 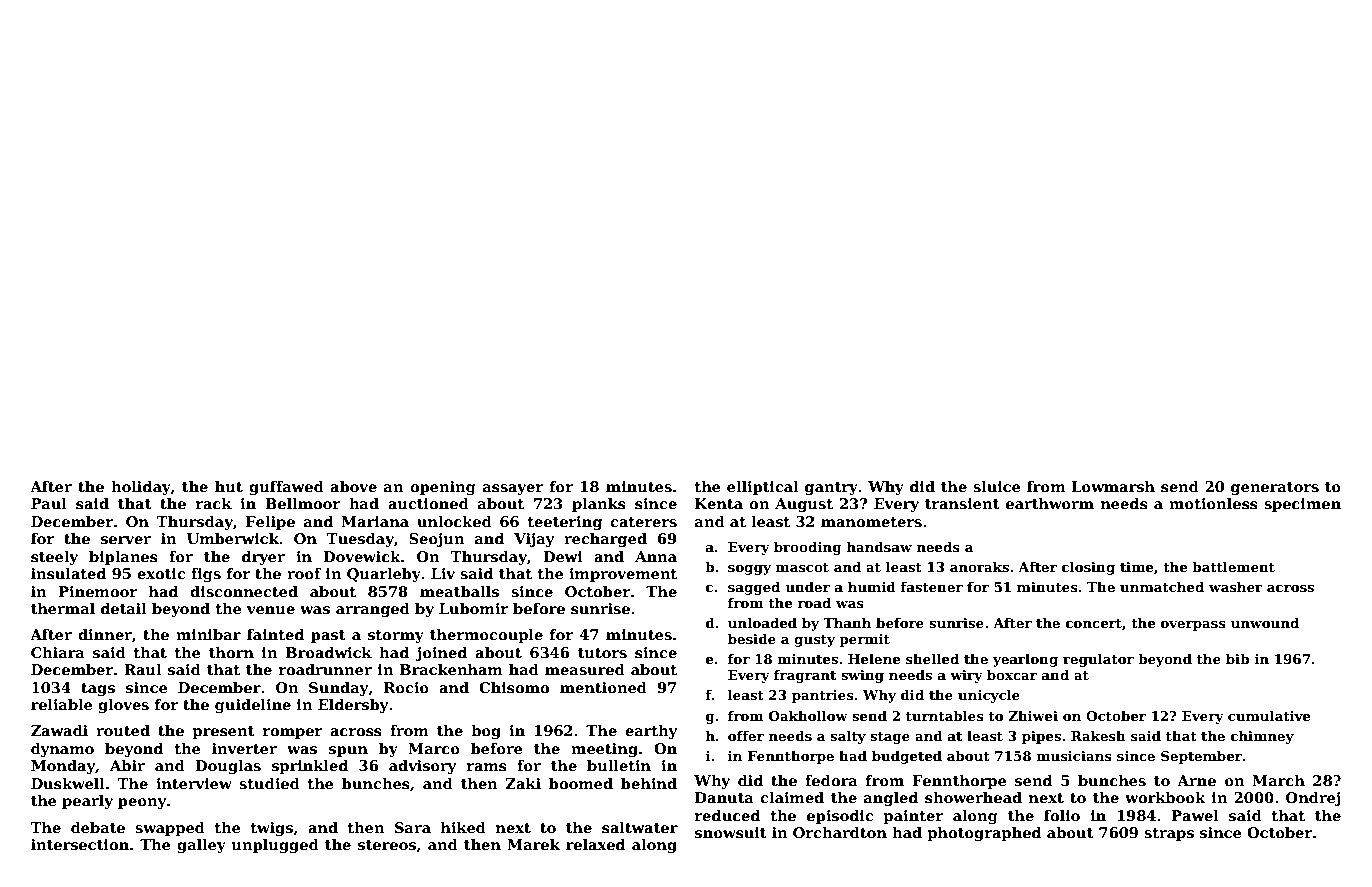 I want to click on unloaded, so click(x=762, y=622).
